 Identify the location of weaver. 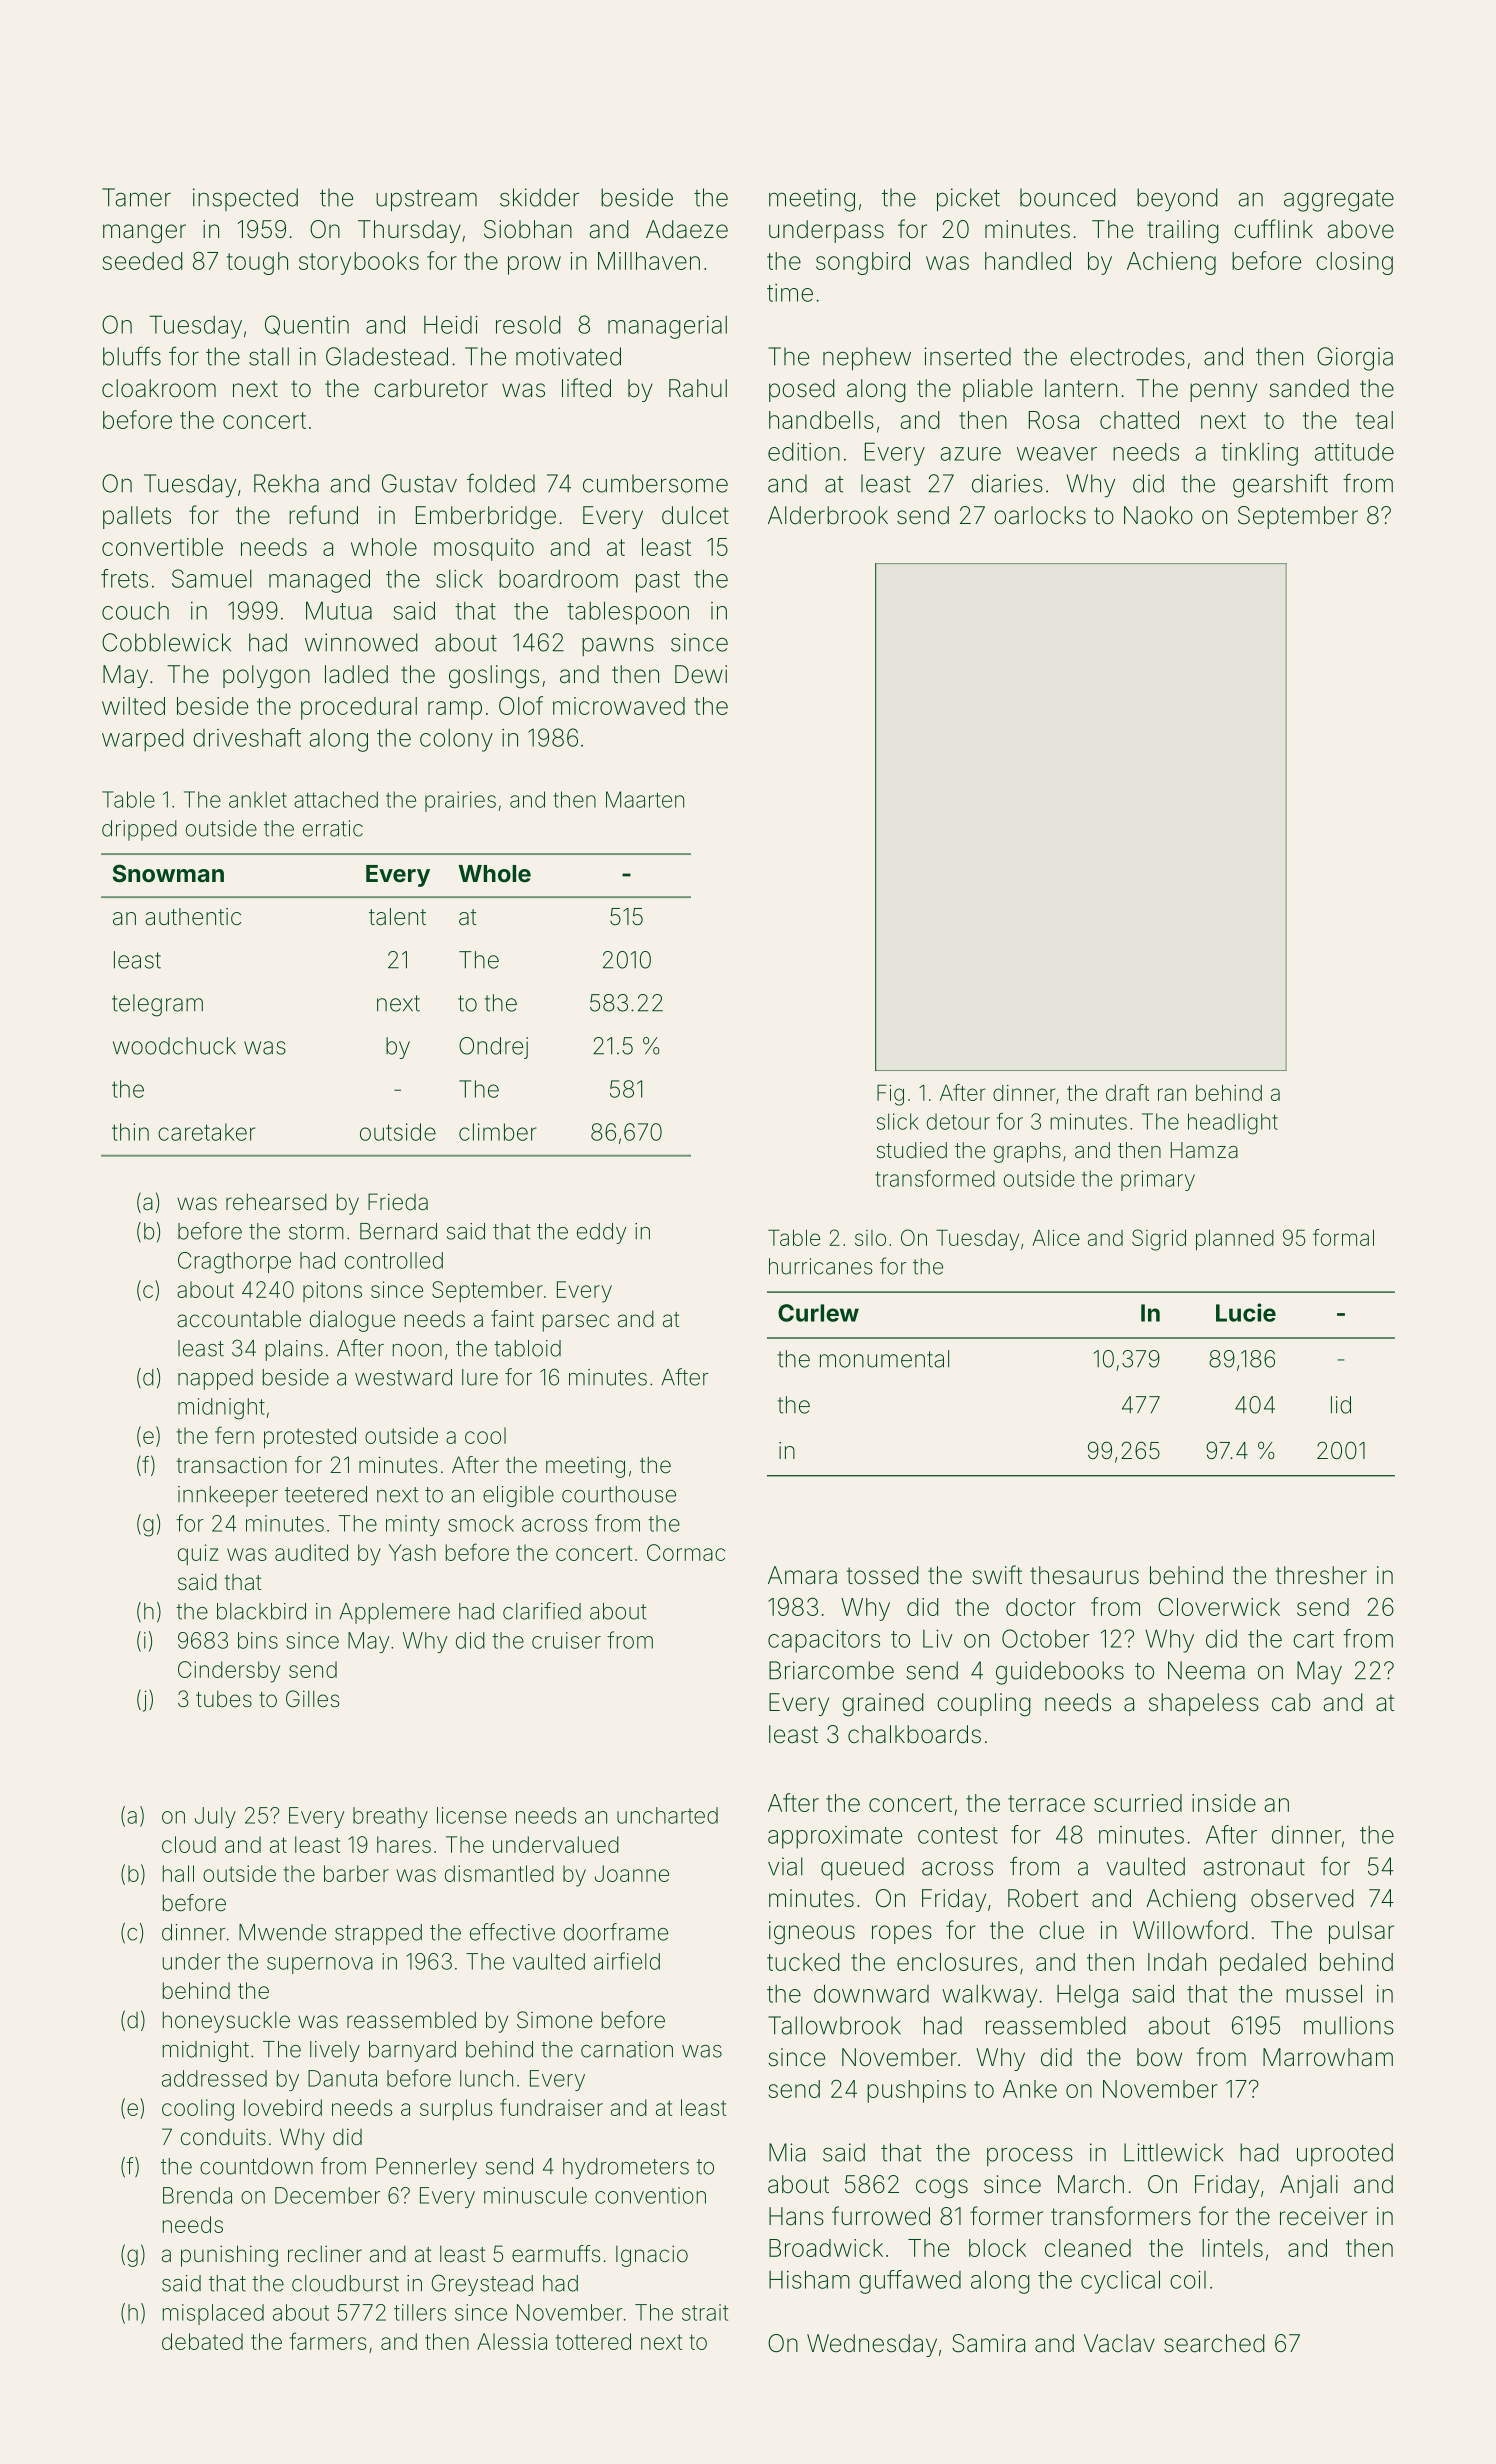
(1057, 454).
